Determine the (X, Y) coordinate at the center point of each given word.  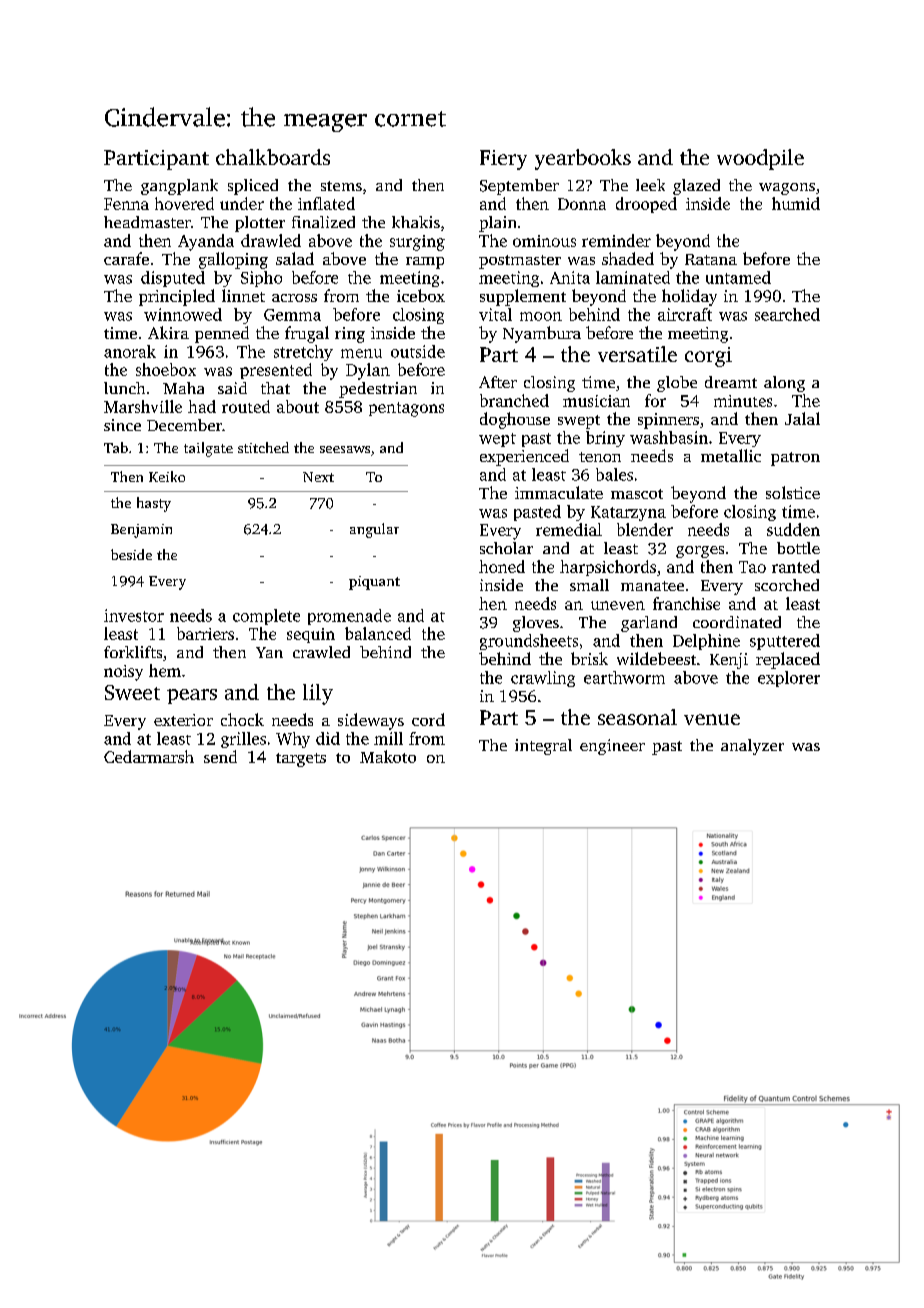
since (122, 425)
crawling (543, 679)
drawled (271, 240)
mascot (637, 494)
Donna (582, 204)
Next (318, 477)
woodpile (760, 159)
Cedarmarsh (149, 756)
